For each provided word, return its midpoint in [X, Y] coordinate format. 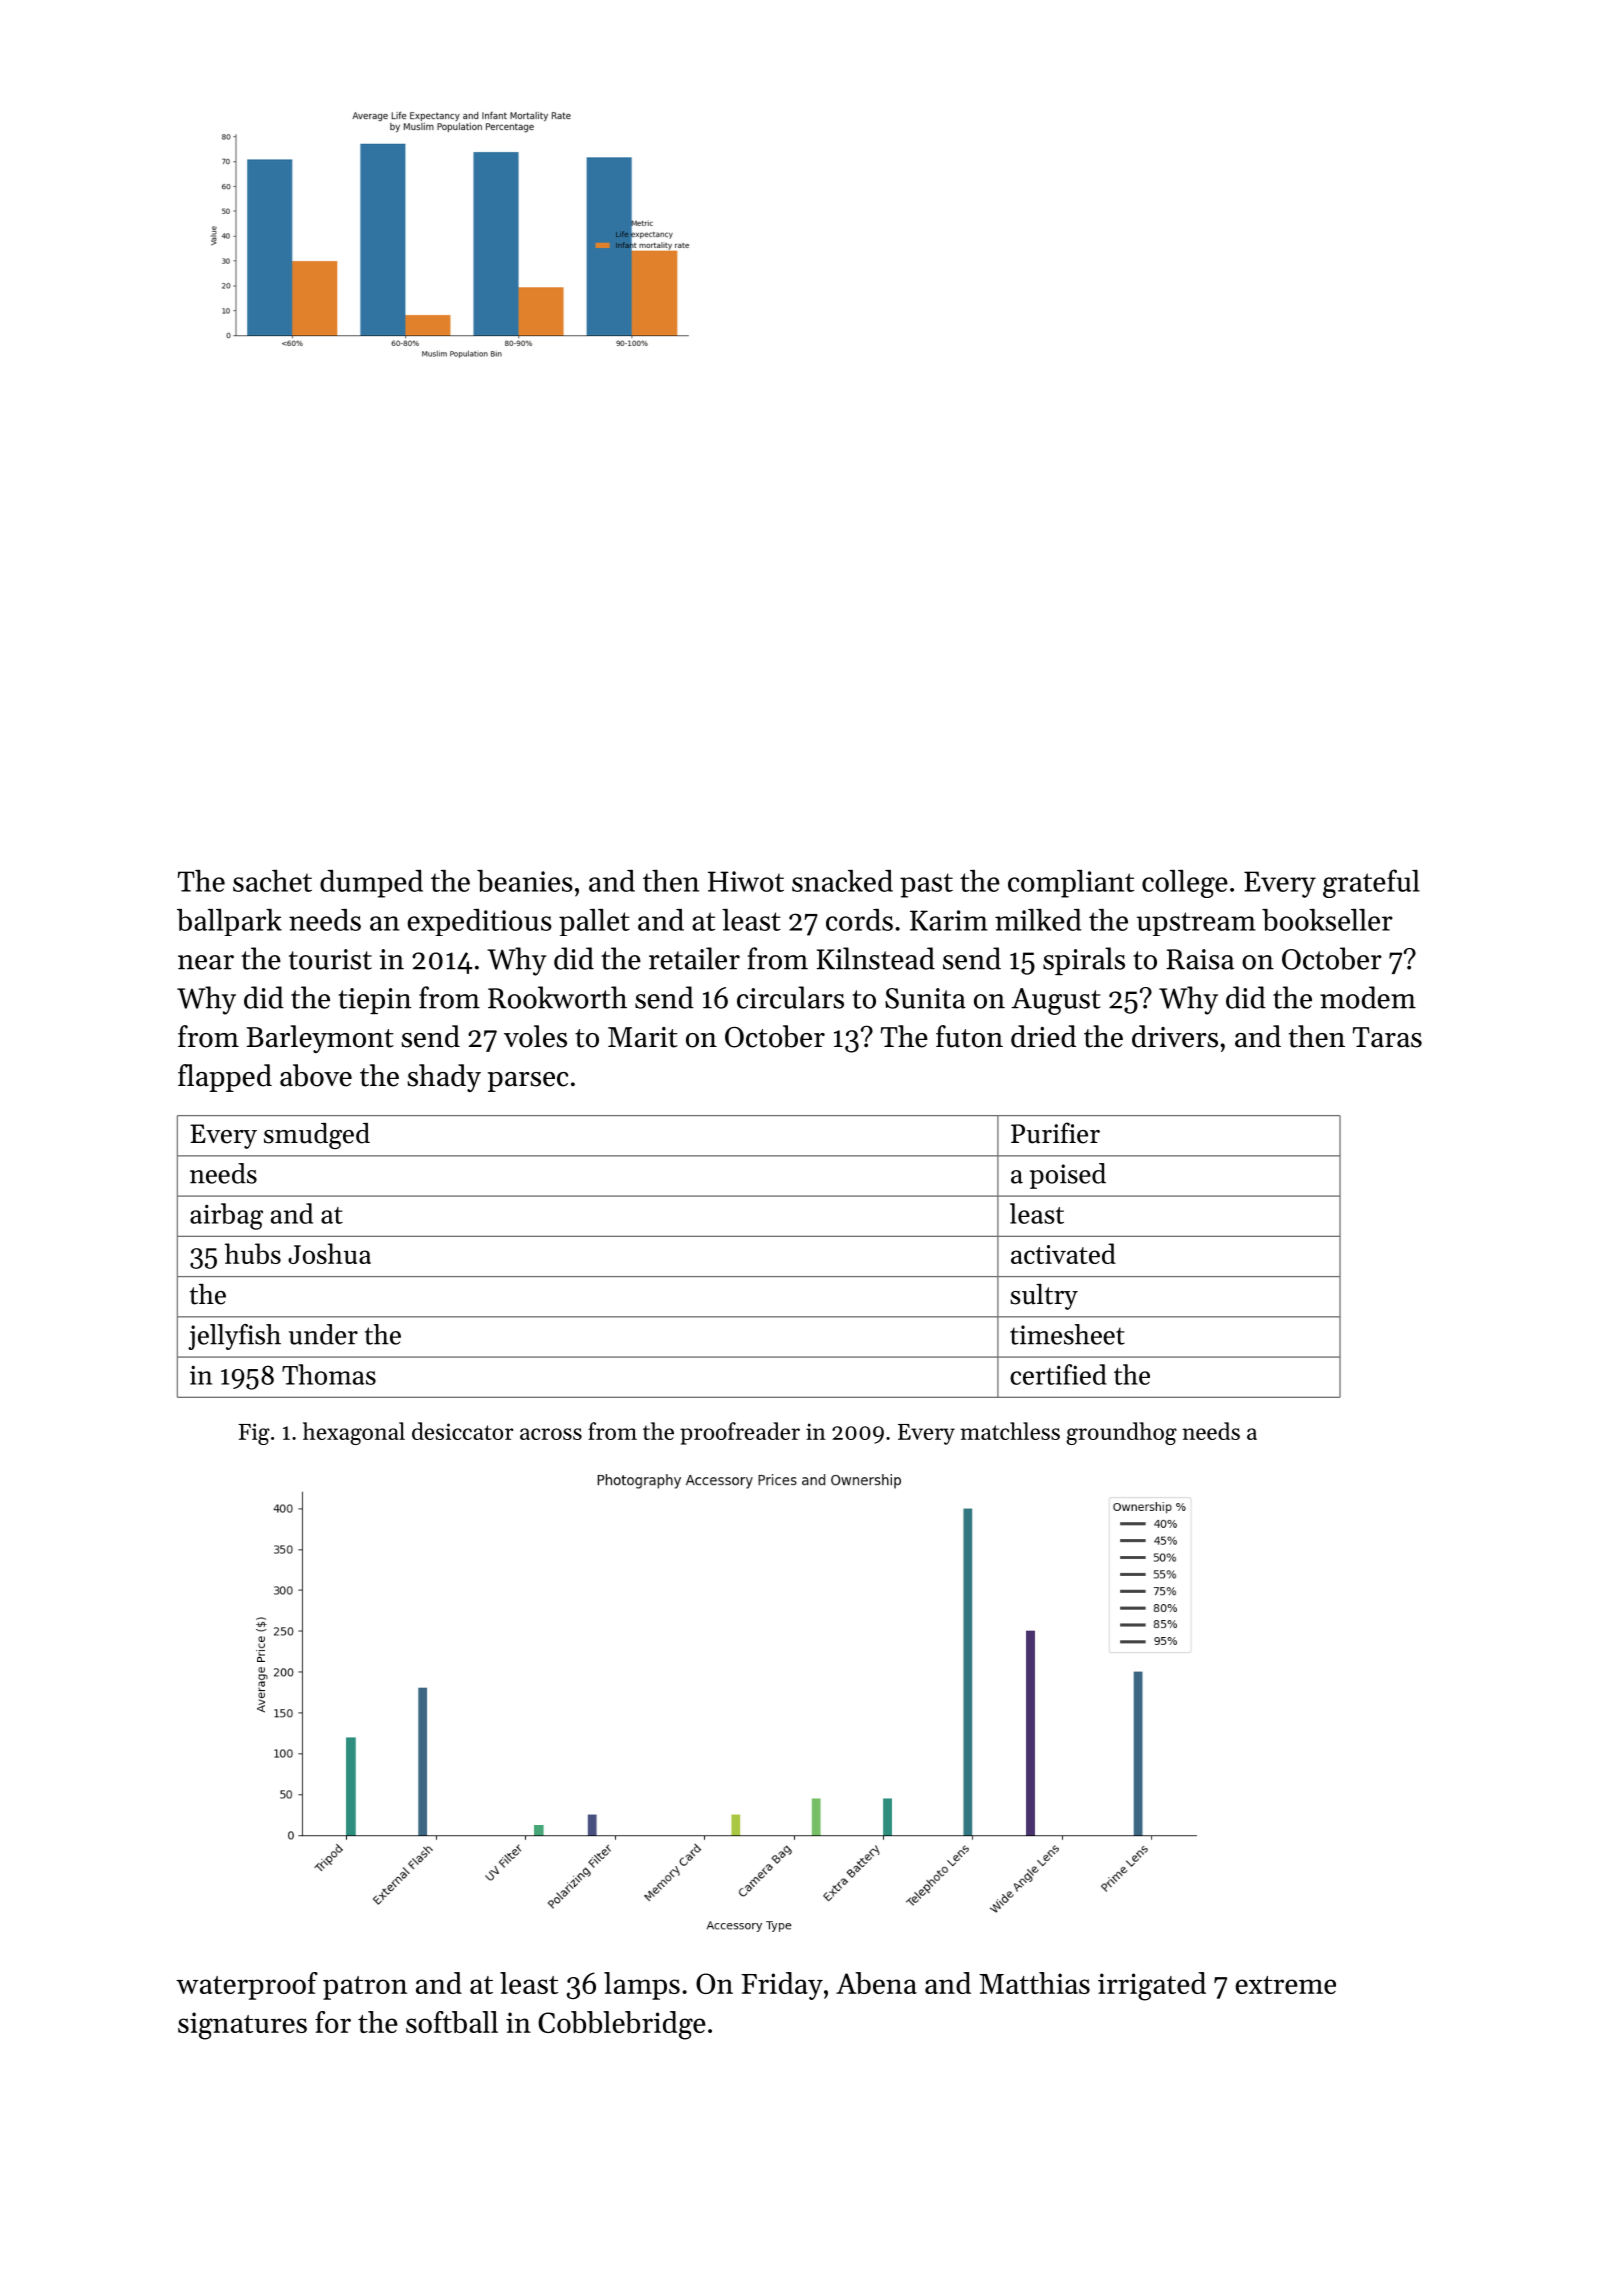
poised [1068, 1176]
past [926, 885]
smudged [317, 1136]
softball [452, 2022]
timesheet [1067, 1334]
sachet [272, 881]
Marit [643, 1037]
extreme [1285, 1985]
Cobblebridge [622, 2025]
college [1185, 884]
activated [1063, 1253]
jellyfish [234, 1337]
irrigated [1152, 1986]
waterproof [247, 1986]
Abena [876, 1983]
